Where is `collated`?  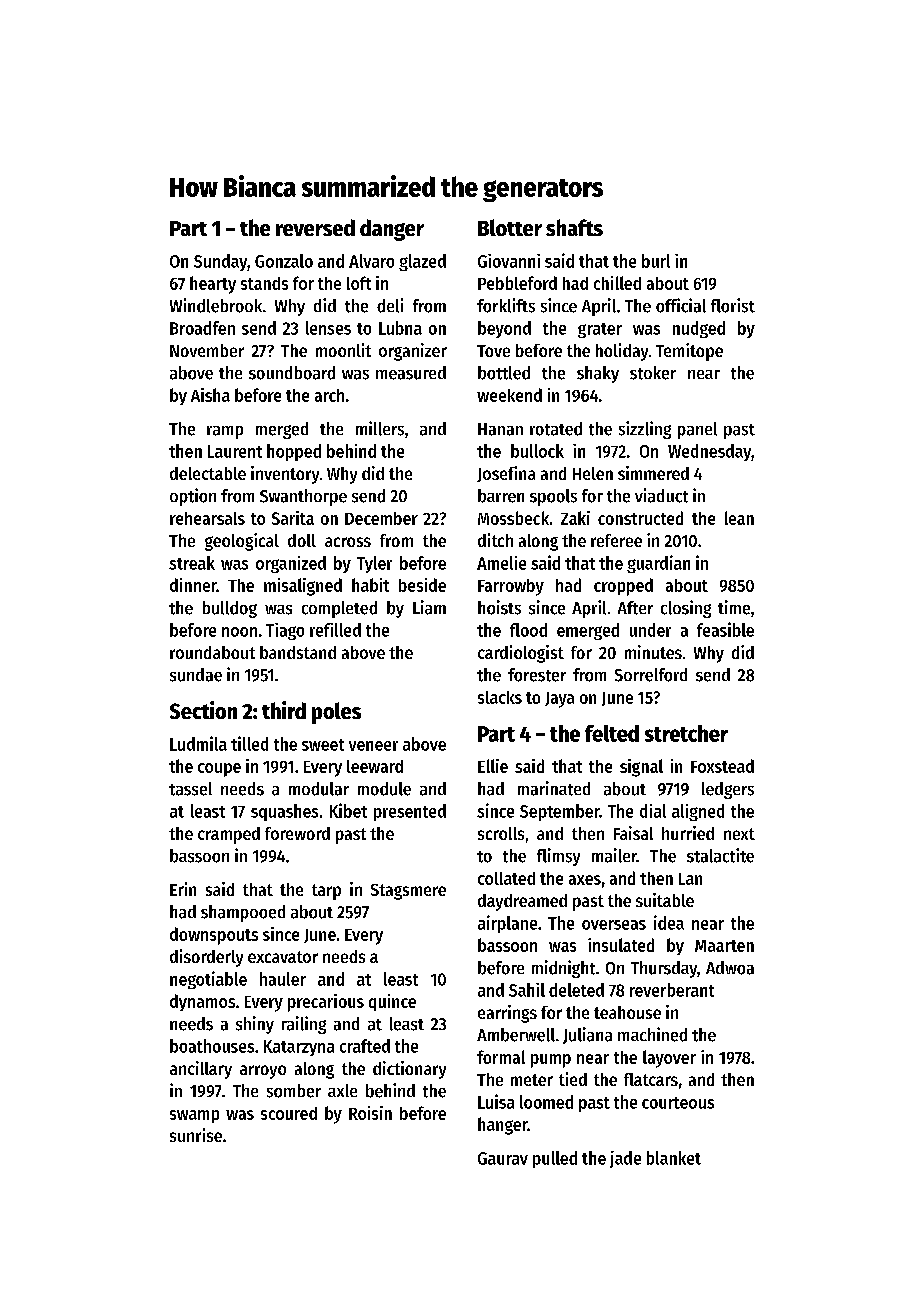
collated is located at coordinates (506, 878).
